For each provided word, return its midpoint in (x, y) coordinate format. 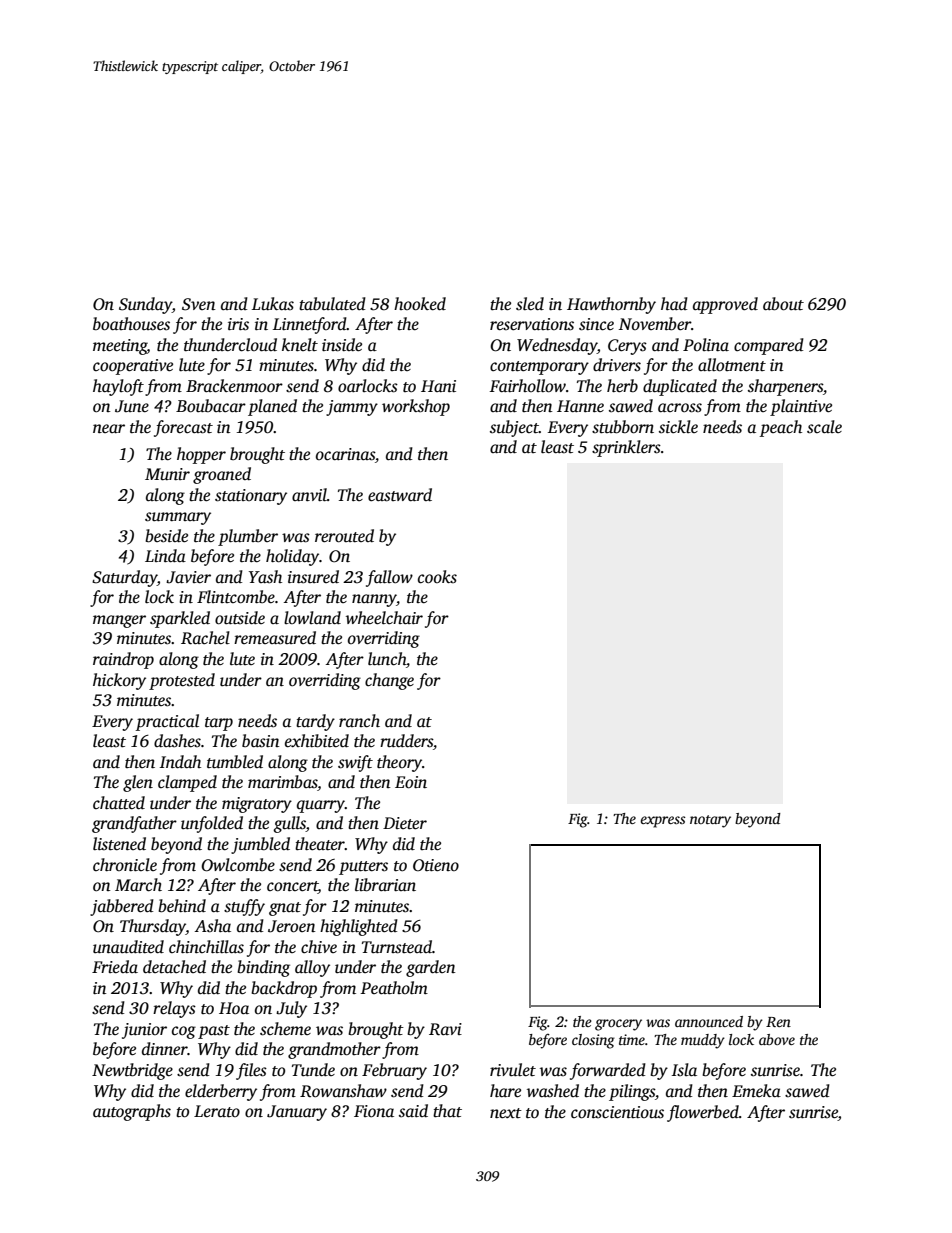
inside (342, 345)
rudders (406, 741)
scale (824, 427)
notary (710, 821)
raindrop (123, 660)
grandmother (334, 1050)
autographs (132, 1112)
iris (238, 324)
